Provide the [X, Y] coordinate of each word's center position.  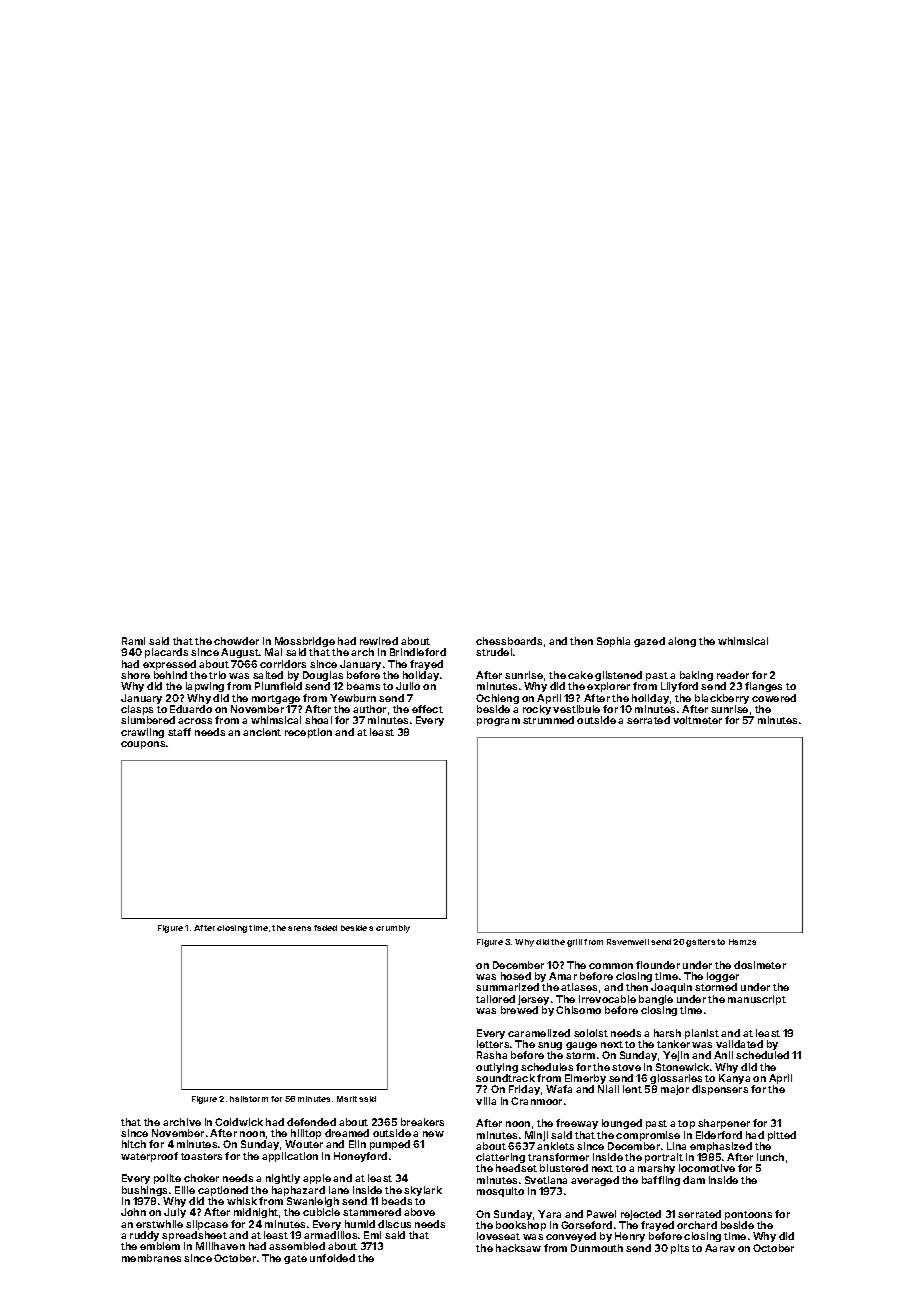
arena [299, 928]
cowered [774, 698]
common [611, 966]
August [240, 653]
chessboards [509, 641]
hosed [516, 976]
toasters [201, 1156]
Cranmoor [536, 1101]
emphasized [721, 1147]
